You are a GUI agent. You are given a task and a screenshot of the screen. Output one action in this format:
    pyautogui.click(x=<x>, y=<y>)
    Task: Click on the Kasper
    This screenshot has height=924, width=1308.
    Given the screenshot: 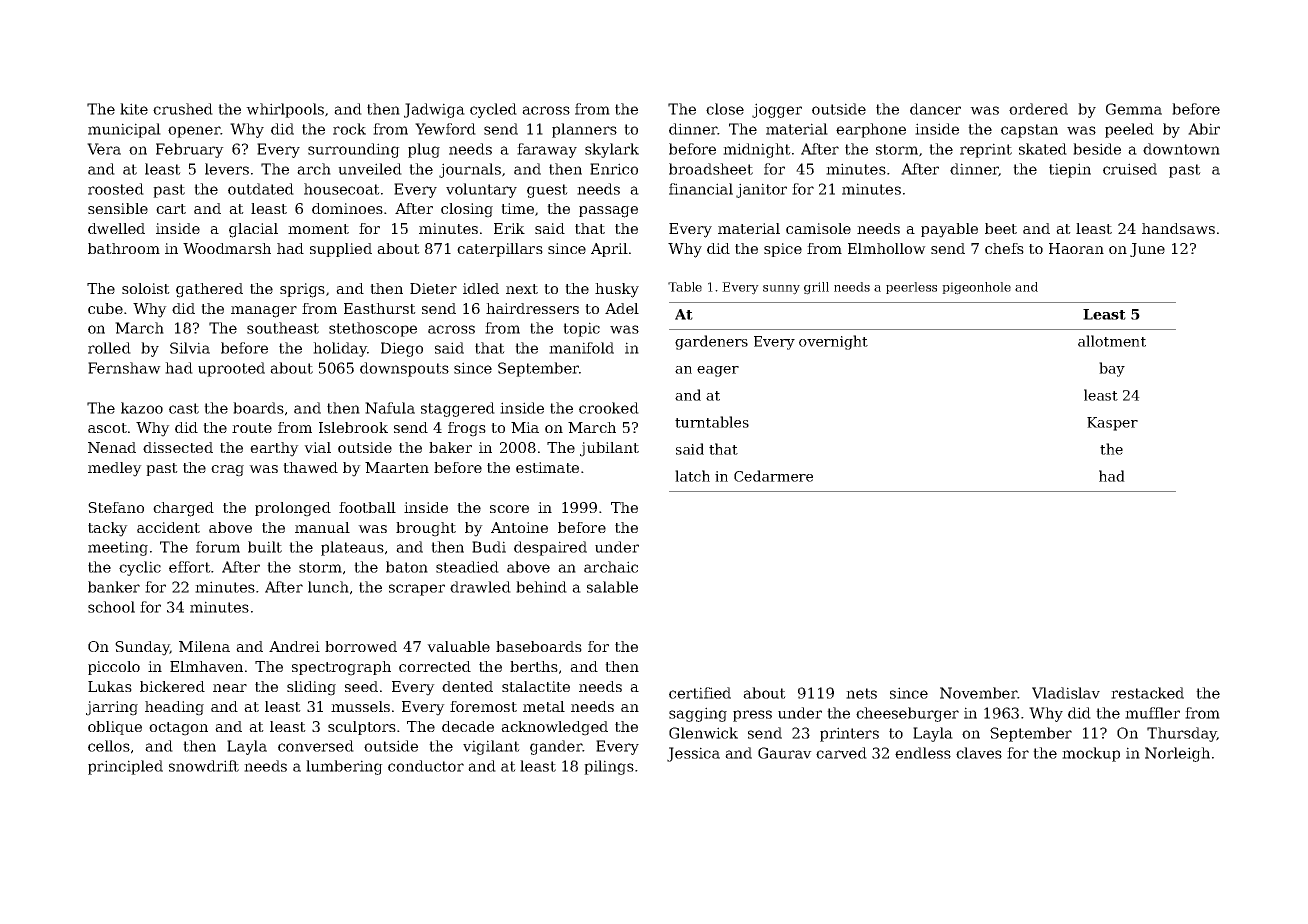 What is the action you would take?
    pyautogui.click(x=1112, y=424)
